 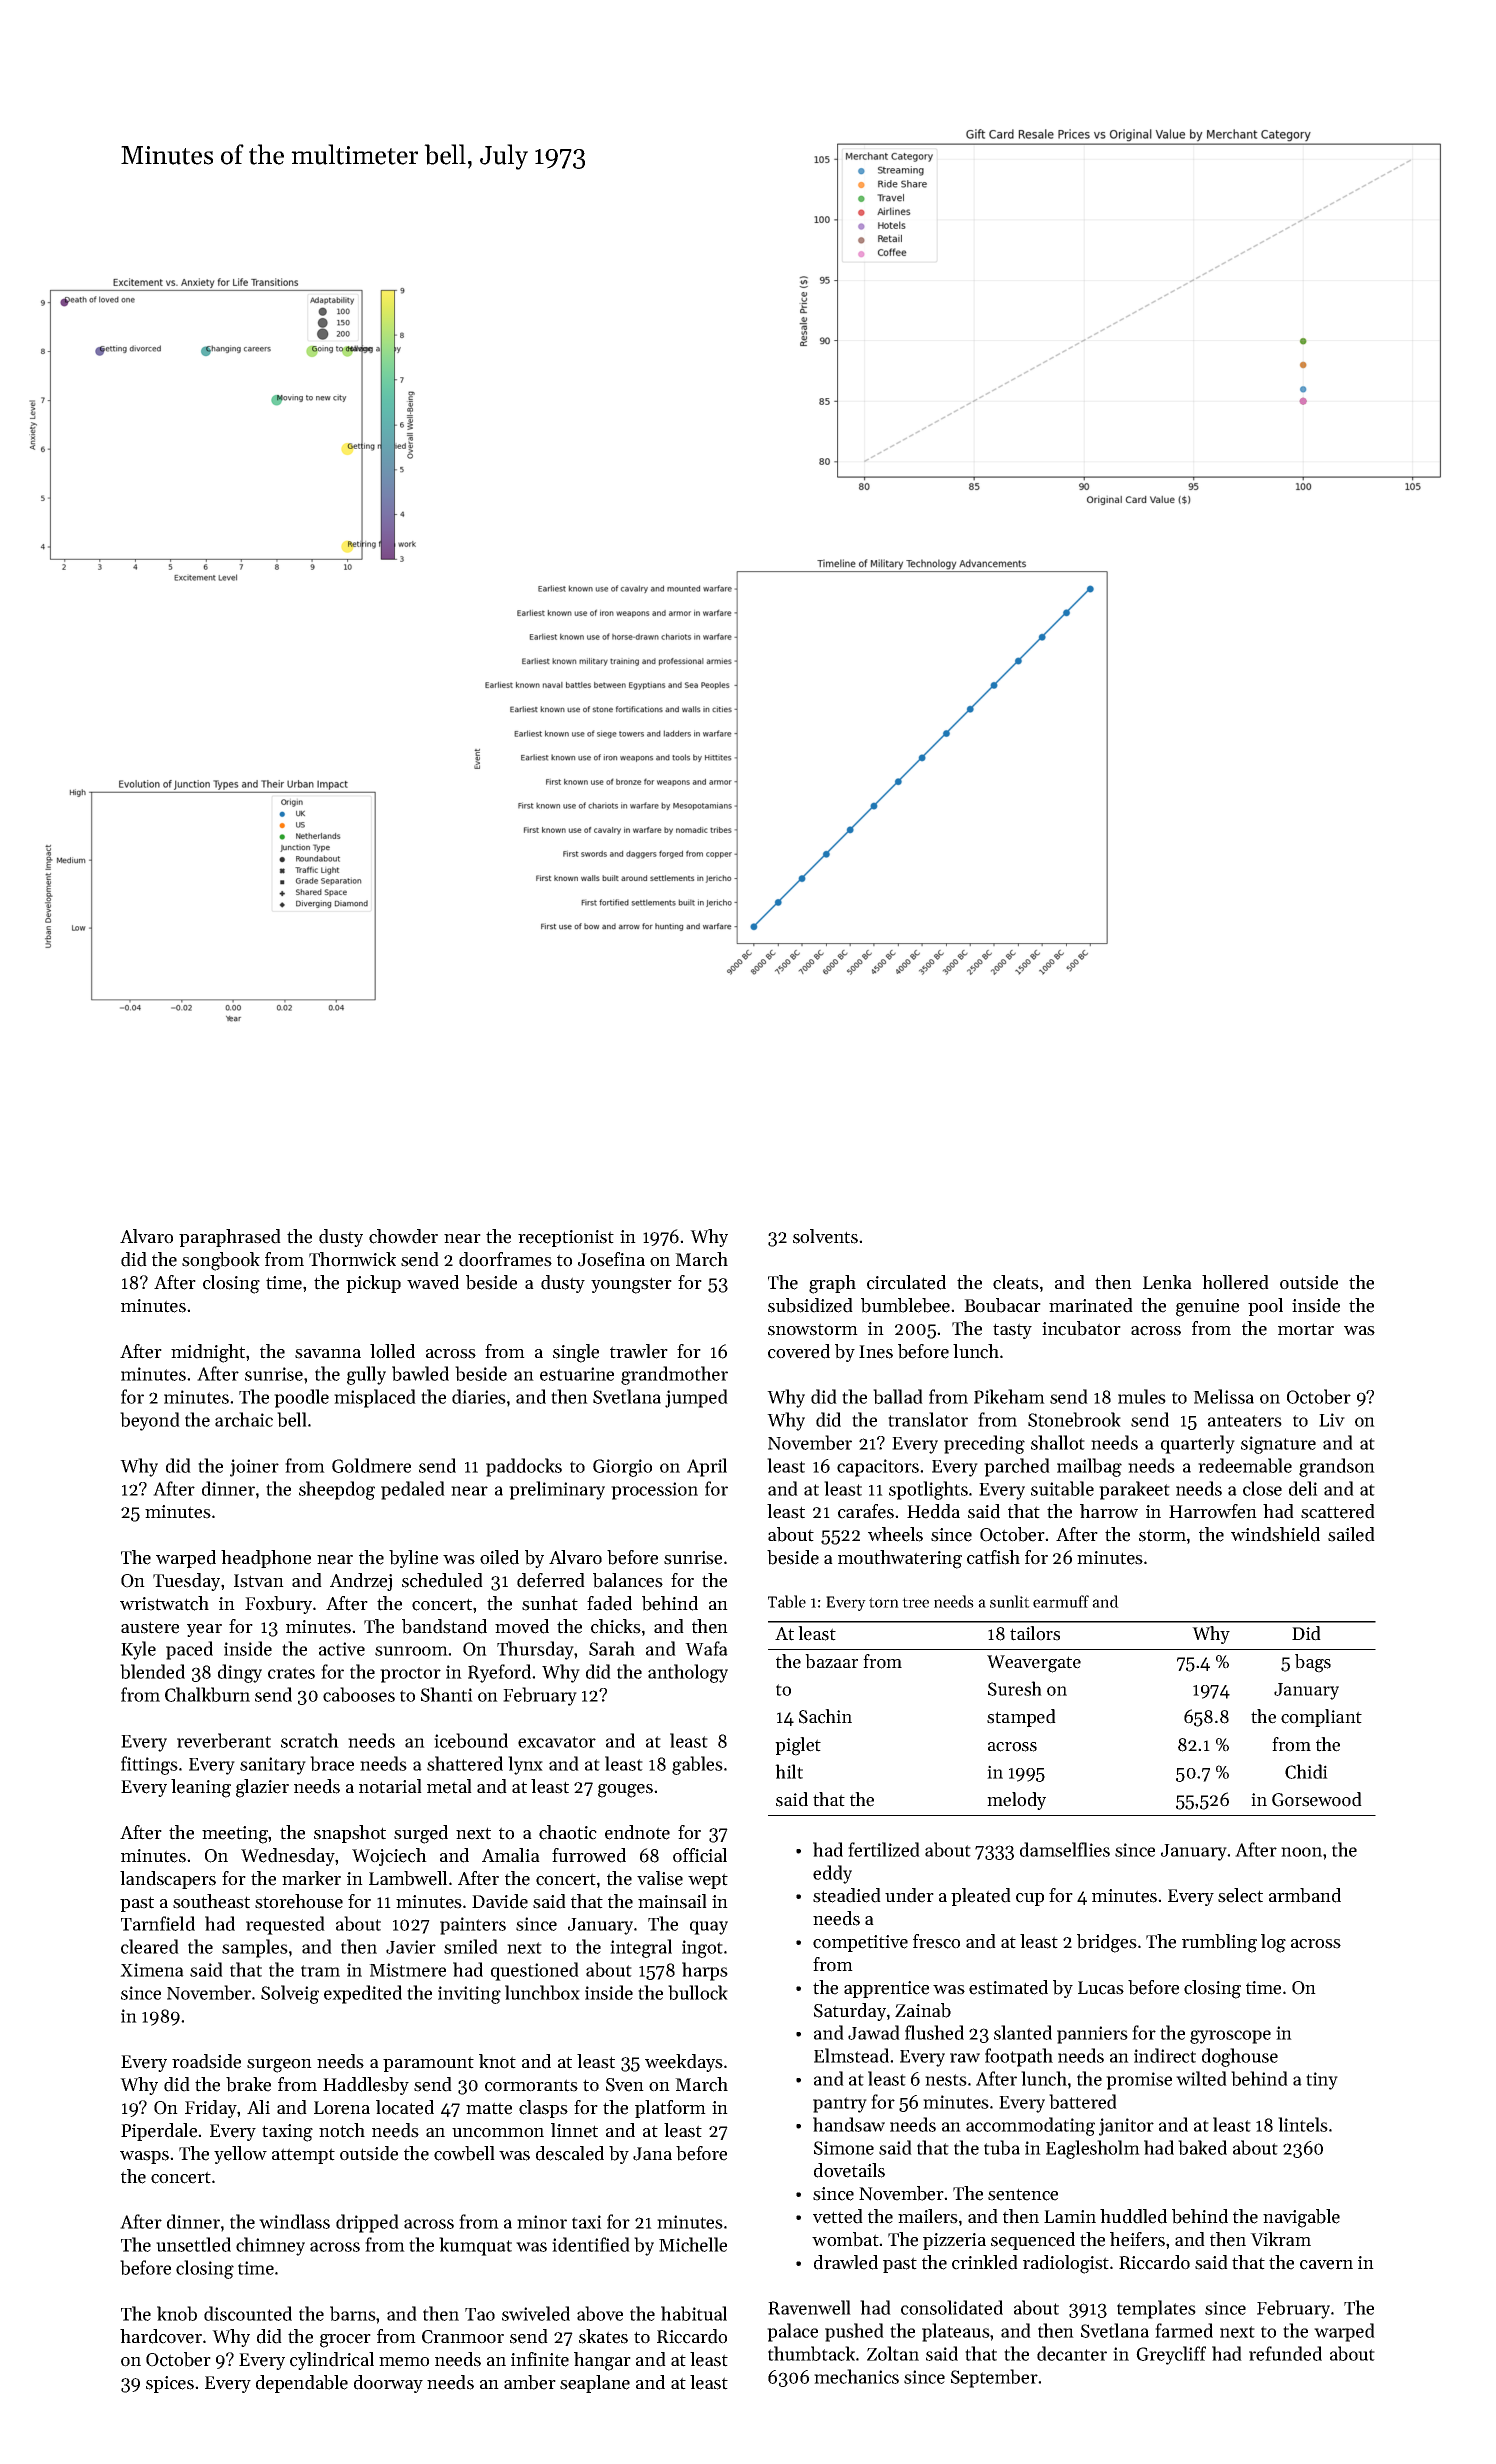 What do you see at coordinates (672, 1901) in the document?
I see `mainsail` at bounding box center [672, 1901].
